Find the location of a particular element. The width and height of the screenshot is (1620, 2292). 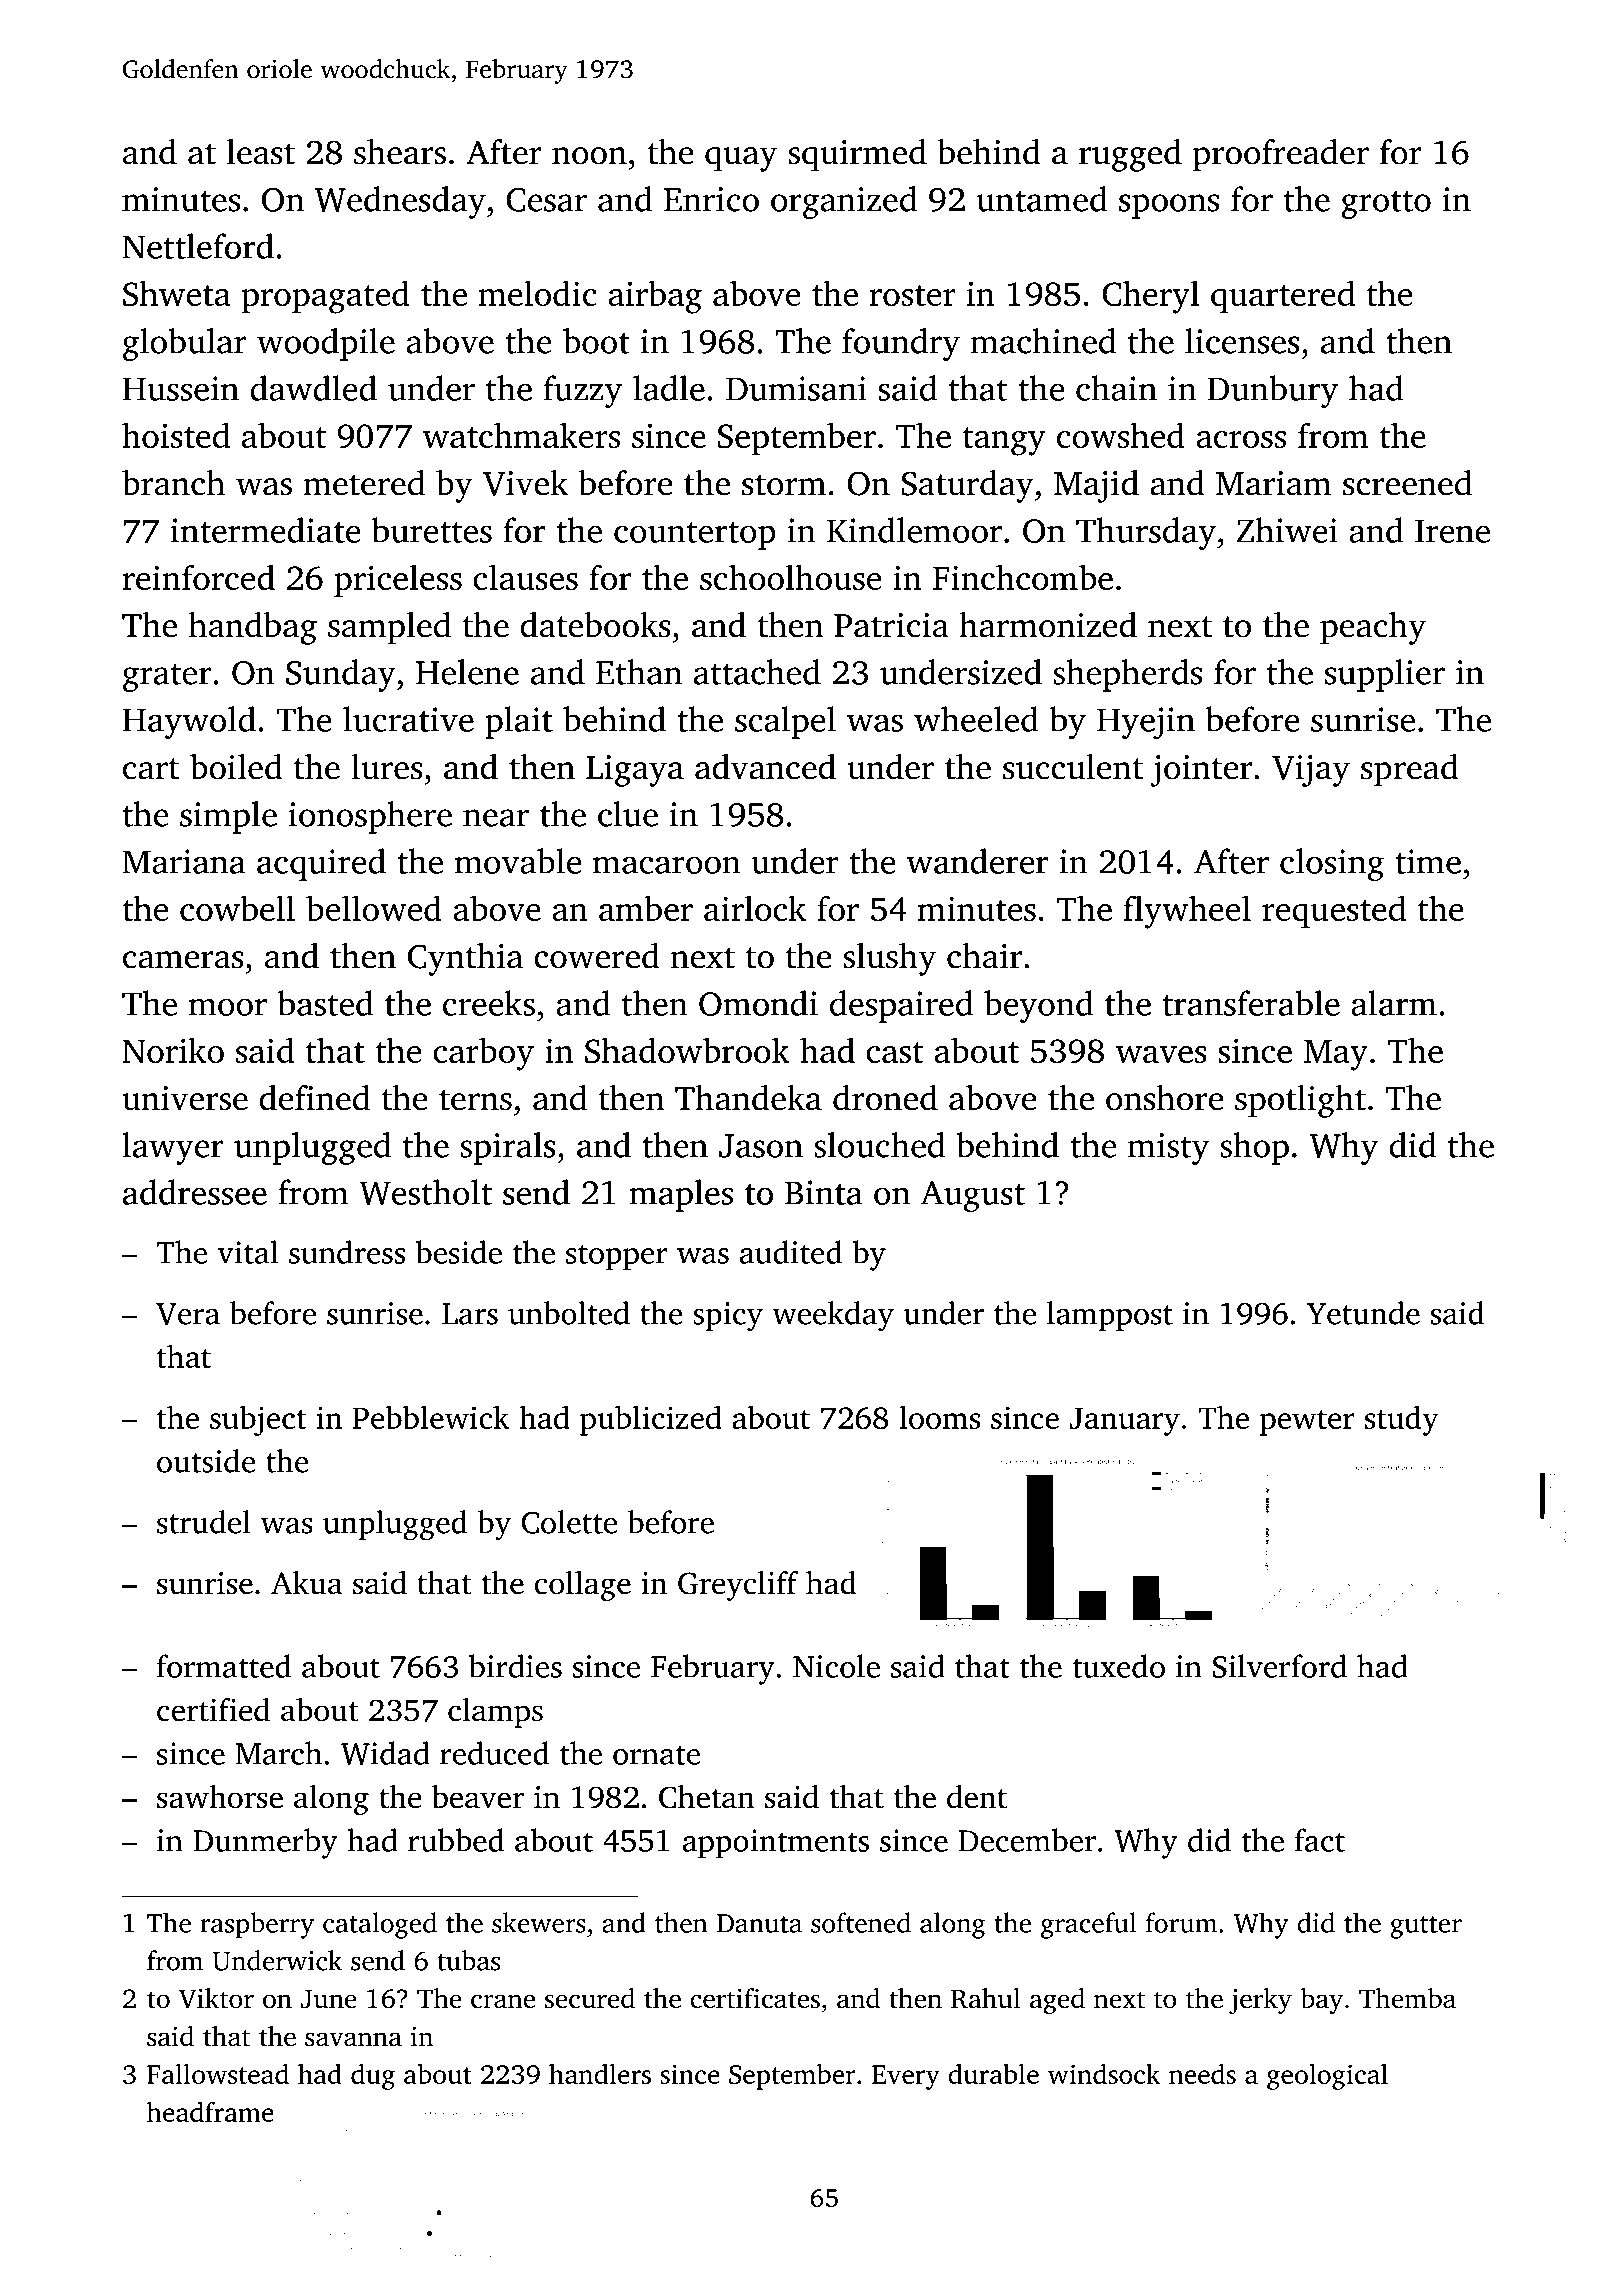

schoolhouse is located at coordinates (791, 577).
